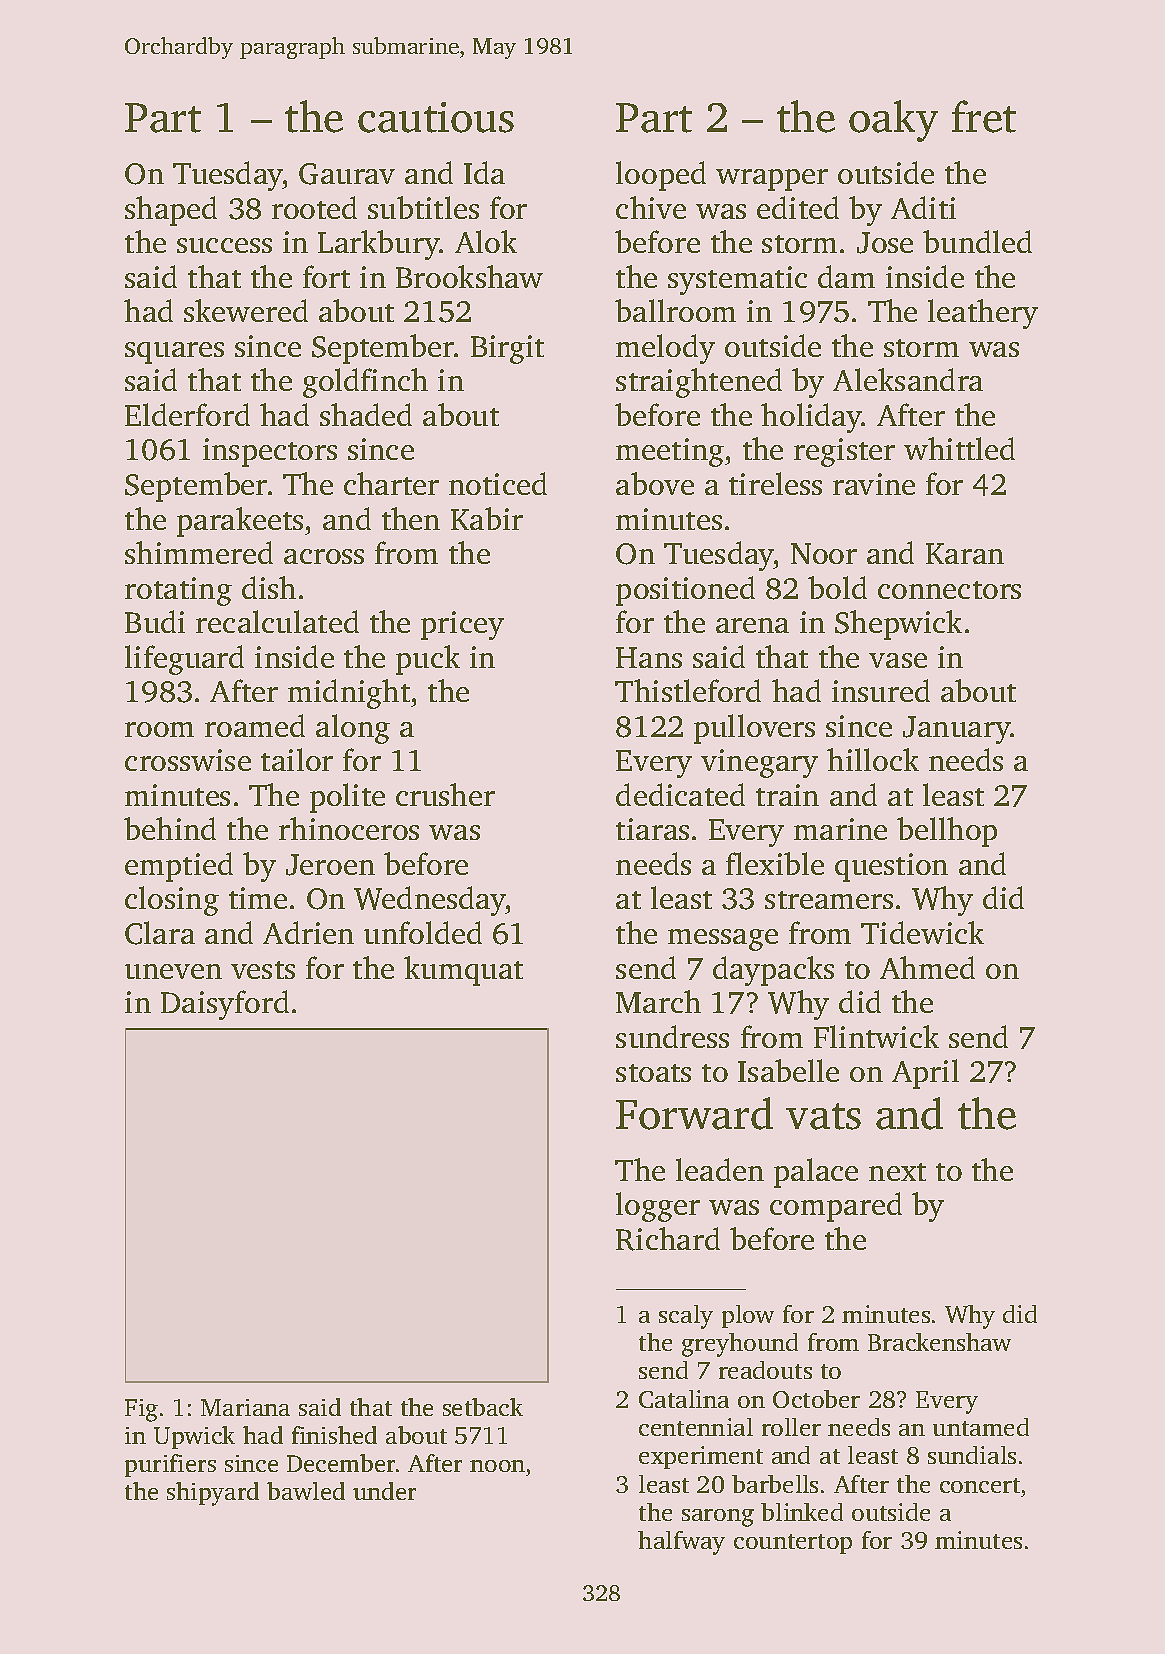 This screenshot has height=1654, width=1165. I want to click on Daisyford, so click(225, 1005).
